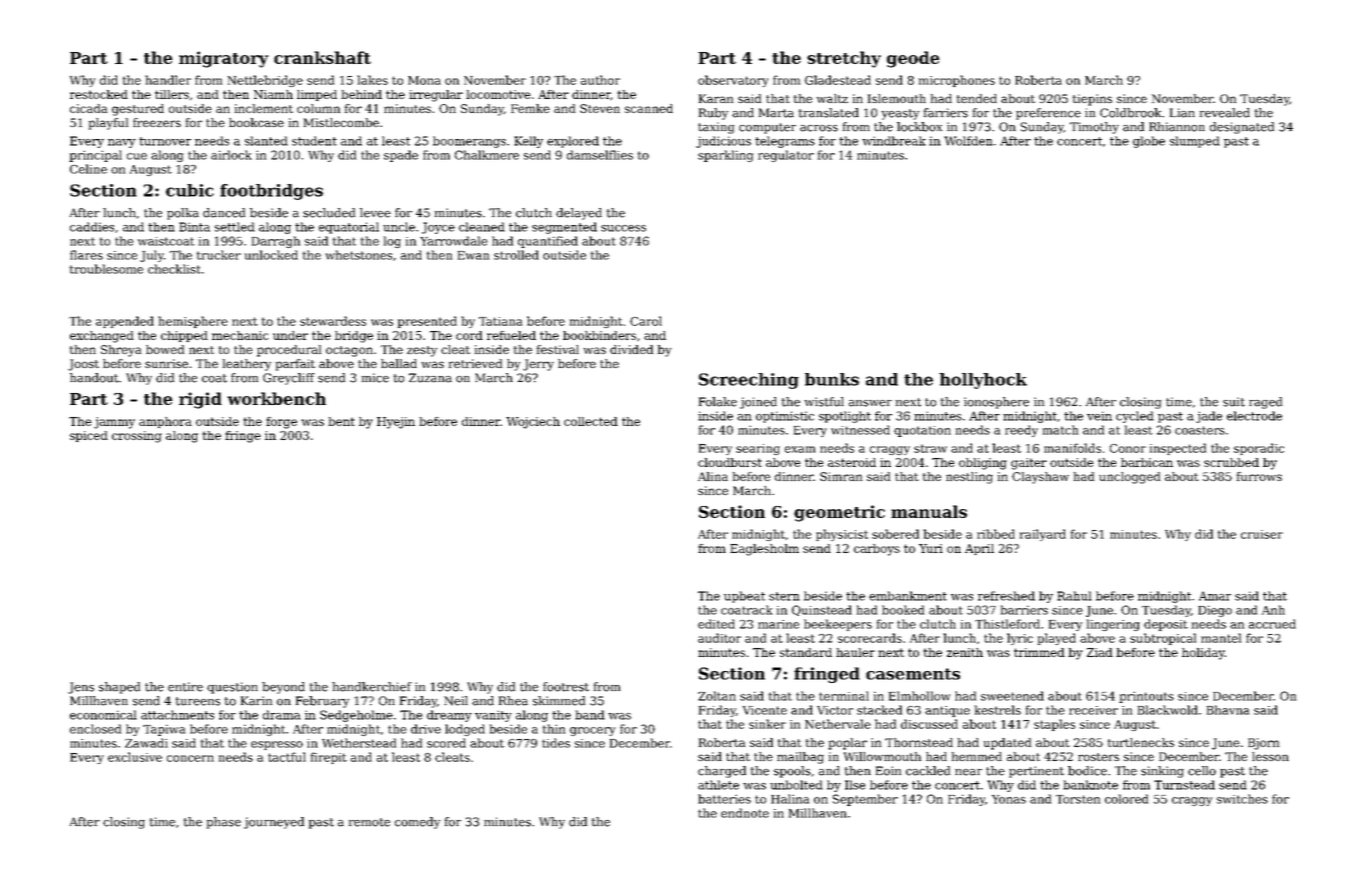  I want to click on mailbag, so click(800, 758).
